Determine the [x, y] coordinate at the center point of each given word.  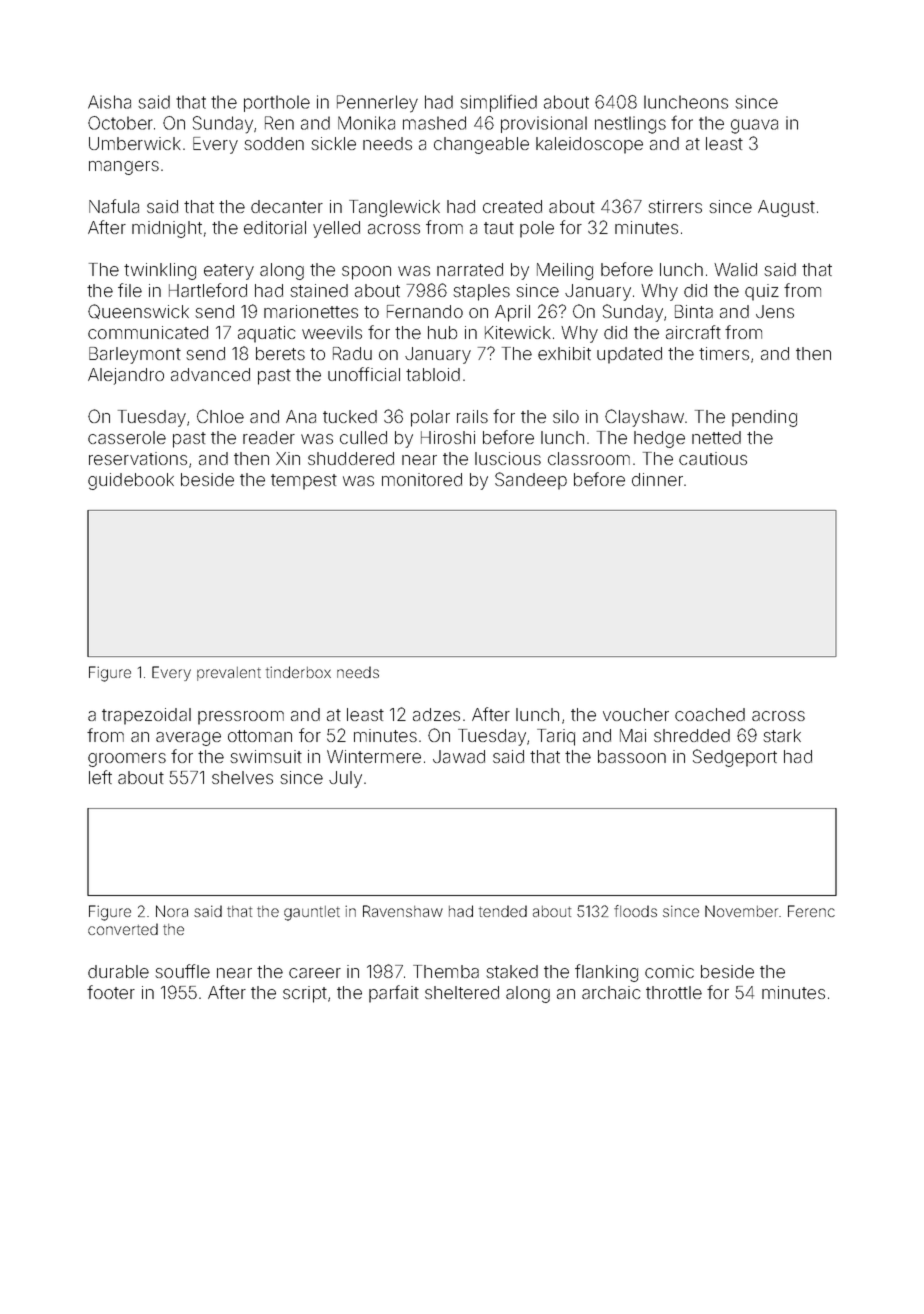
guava [754, 126]
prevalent [229, 674]
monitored [422, 479]
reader [269, 437]
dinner [657, 479]
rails [472, 416]
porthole [277, 103]
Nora [172, 911]
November [741, 911]
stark [782, 735]
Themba [446, 971]
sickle [333, 143]
